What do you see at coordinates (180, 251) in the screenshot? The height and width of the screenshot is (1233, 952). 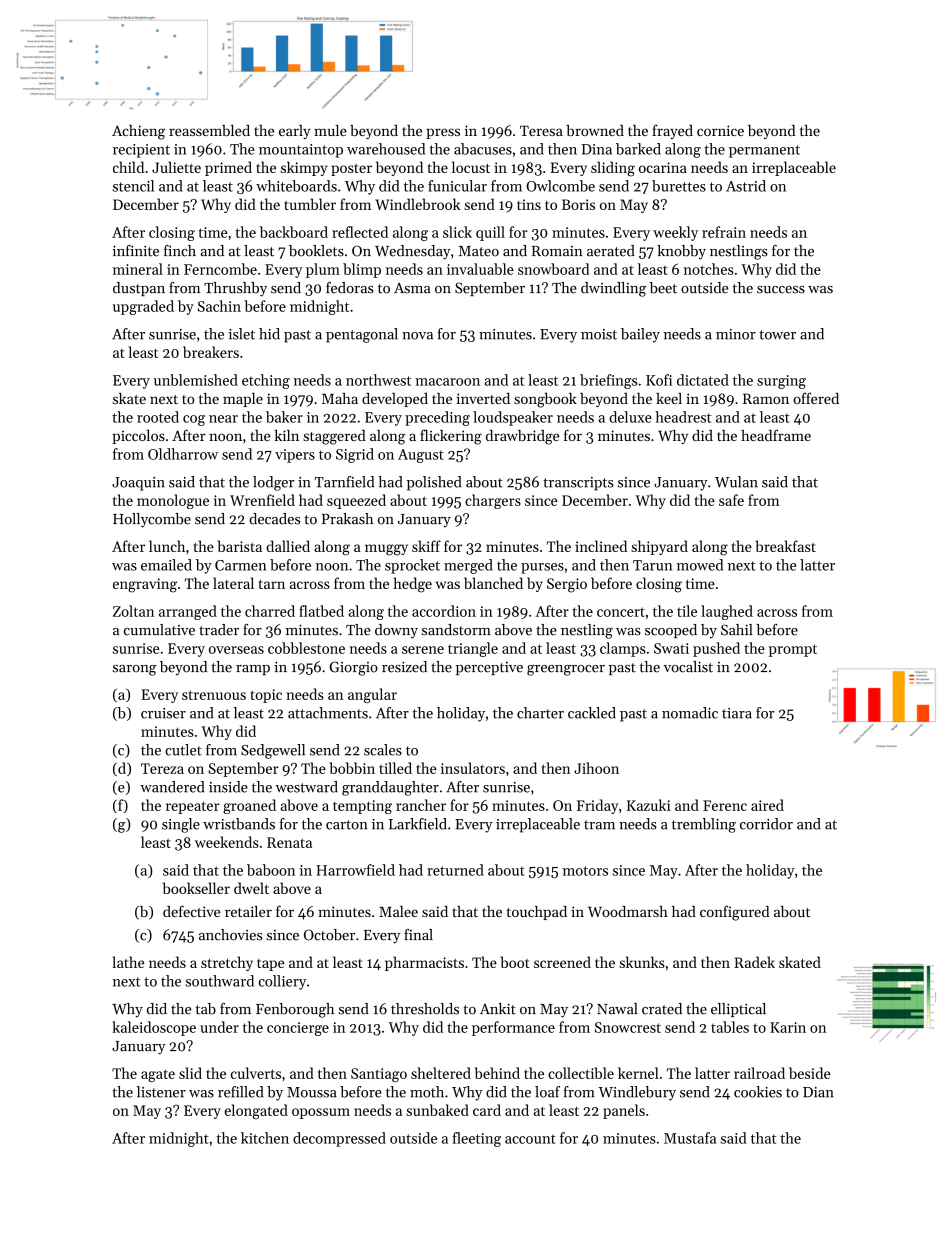 I see `finch` at bounding box center [180, 251].
